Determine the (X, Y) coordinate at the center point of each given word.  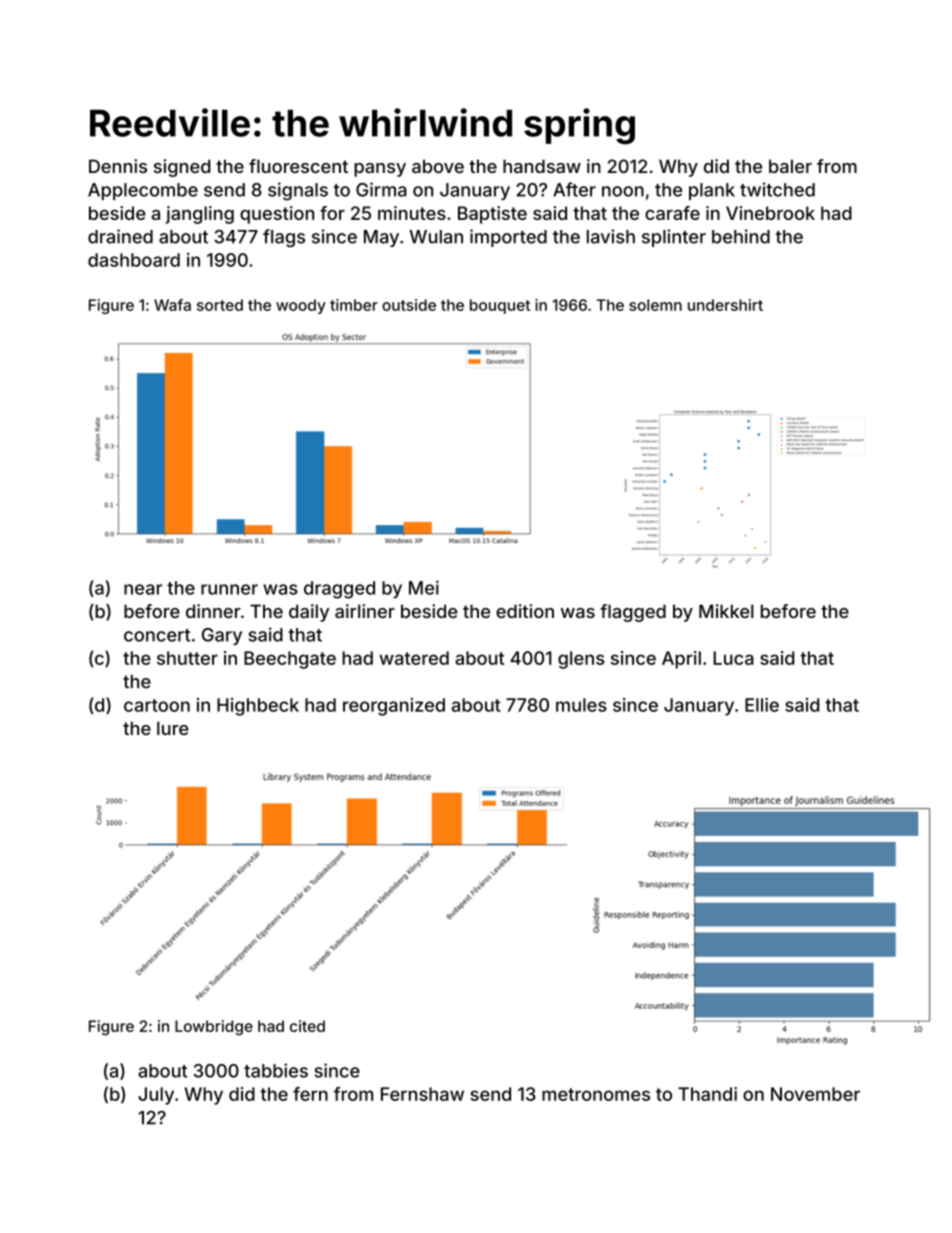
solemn (655, 305)
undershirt (725, 305)
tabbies (276, 1070)
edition (525, 611)
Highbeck (258, 707)
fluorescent (298, 166)
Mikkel (726, 611)
